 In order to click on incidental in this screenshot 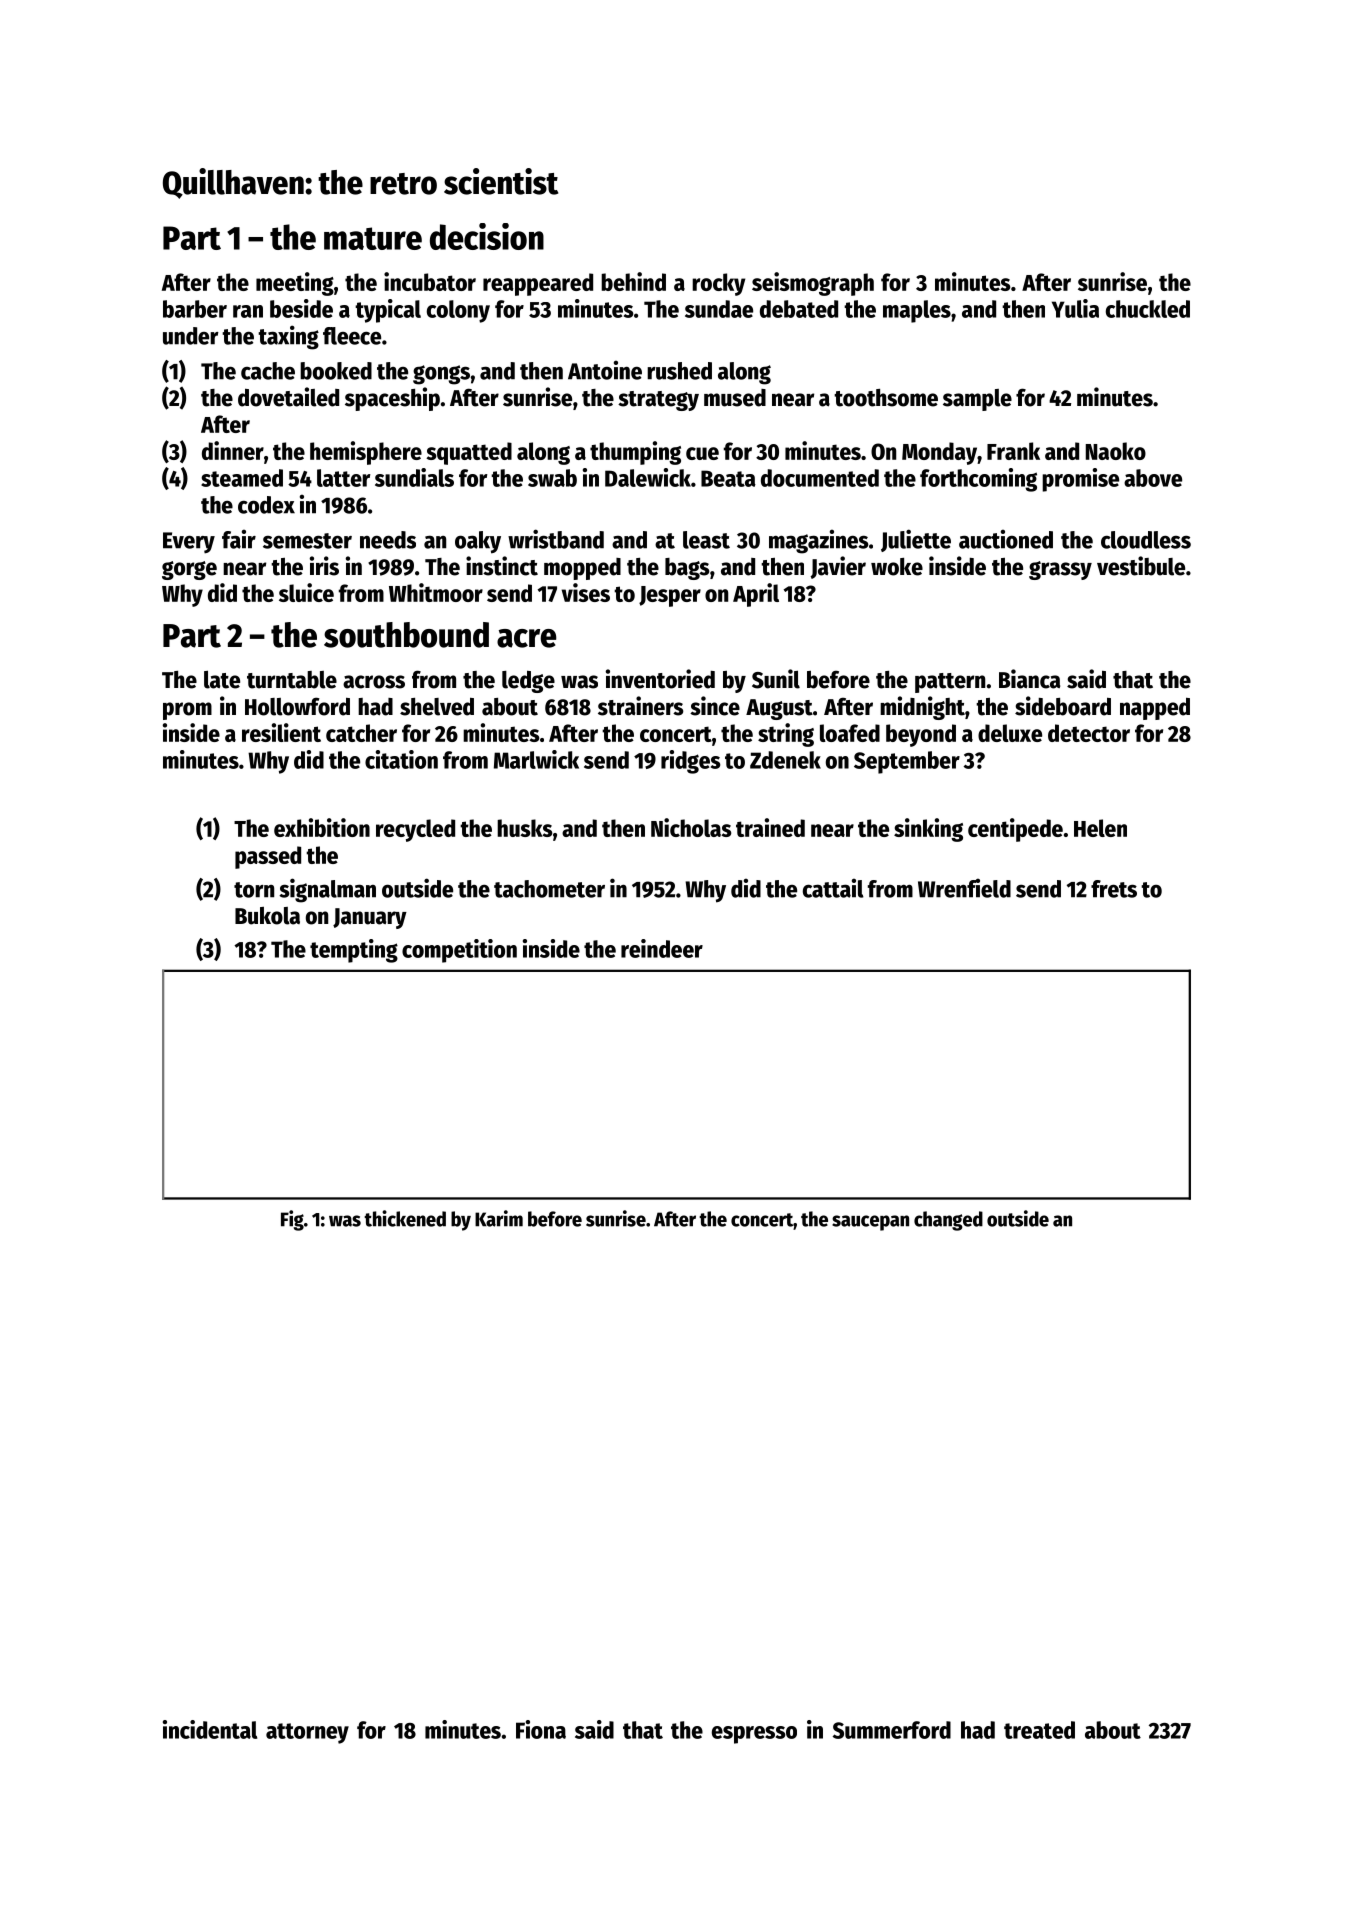, I will do `click(210, 1729)`.
